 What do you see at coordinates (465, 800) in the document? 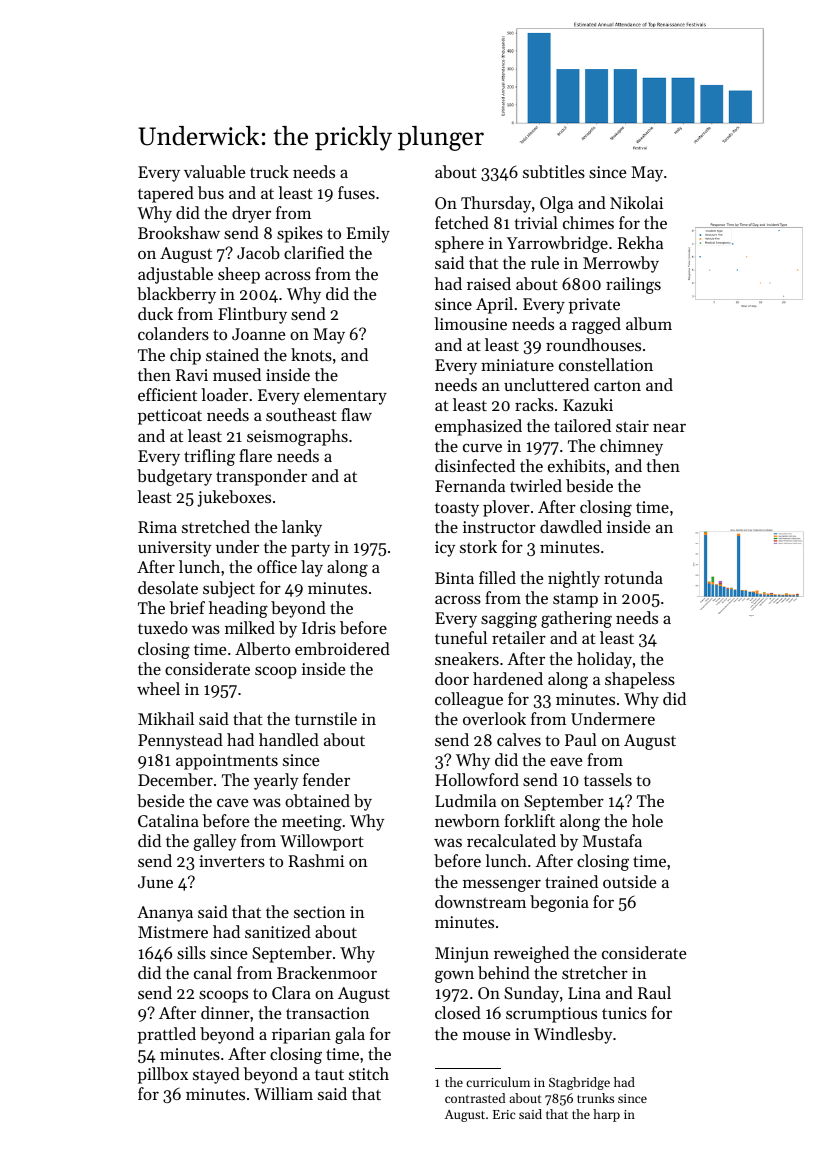
I see `Ludmila` at bounding box center [465, 800].
